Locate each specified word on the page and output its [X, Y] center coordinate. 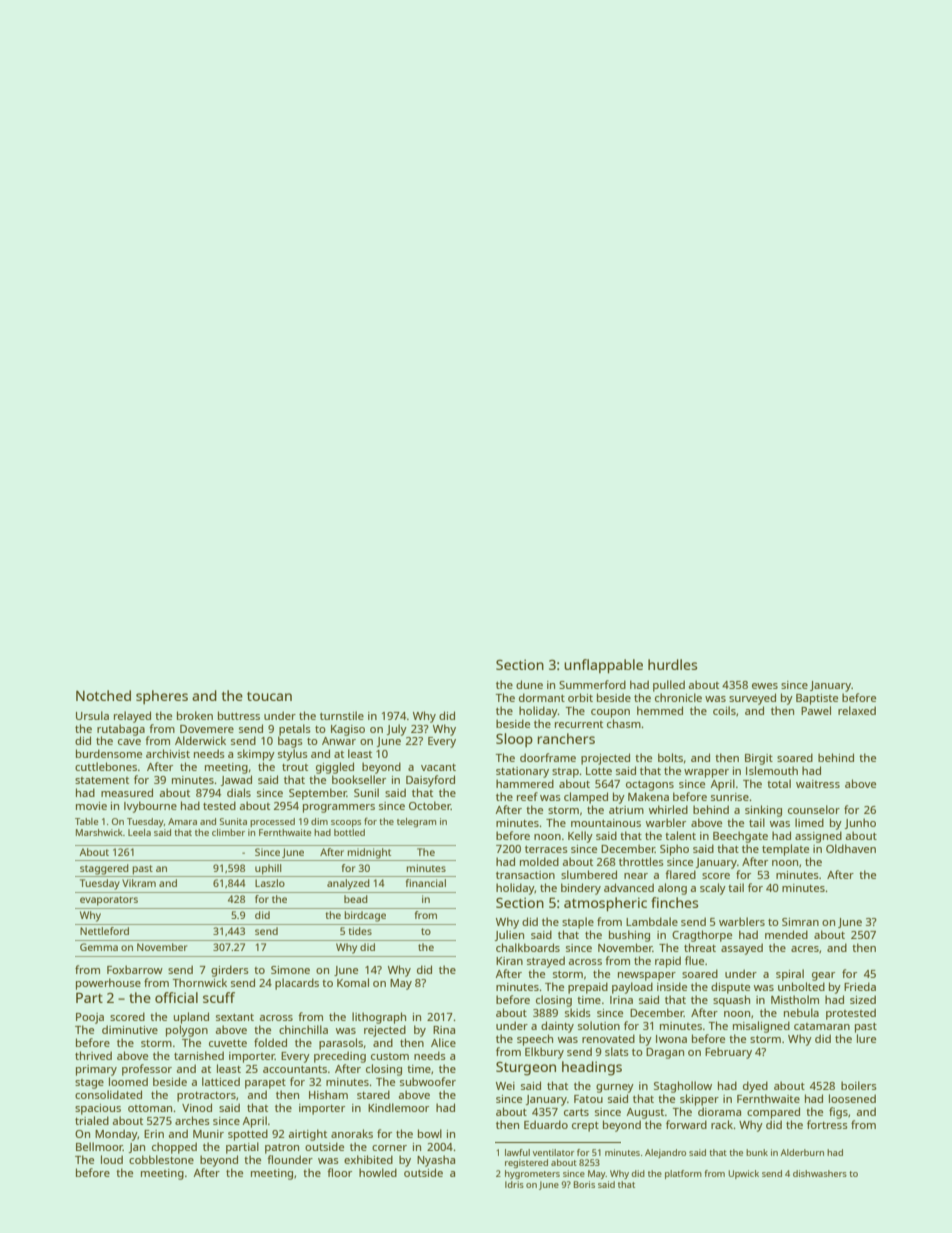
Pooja [90, 1018]
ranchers [566, 738]
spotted [248, 1135]
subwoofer [428, 1081]
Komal [353, 982]
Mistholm [795, 999]
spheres [162, 697]
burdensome [109, 753]
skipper [699, 1100]
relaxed [857, 710]
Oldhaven [851, 848]
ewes [765, 686]
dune [529, 684]
